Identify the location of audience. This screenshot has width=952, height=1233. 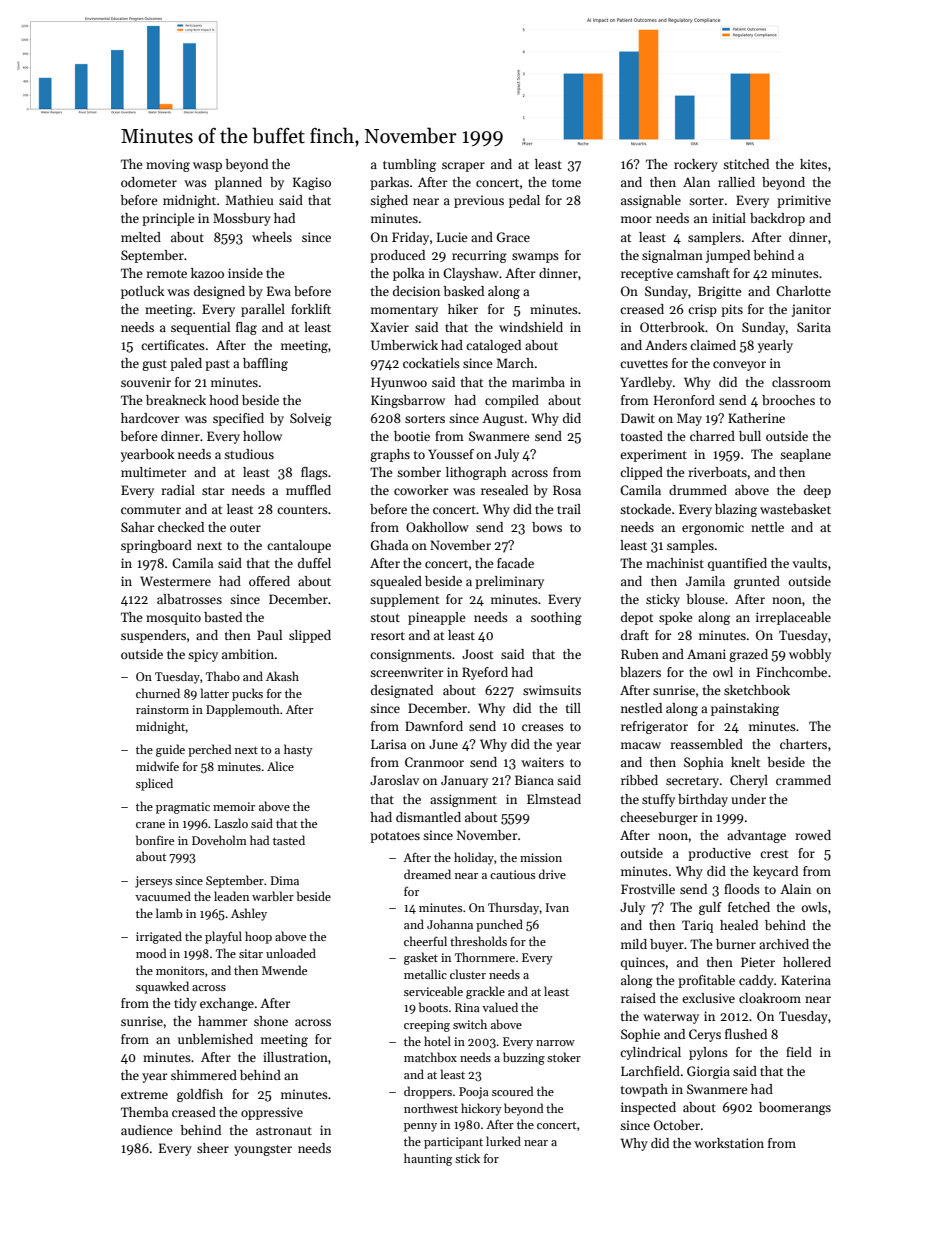
(147, 1130).
